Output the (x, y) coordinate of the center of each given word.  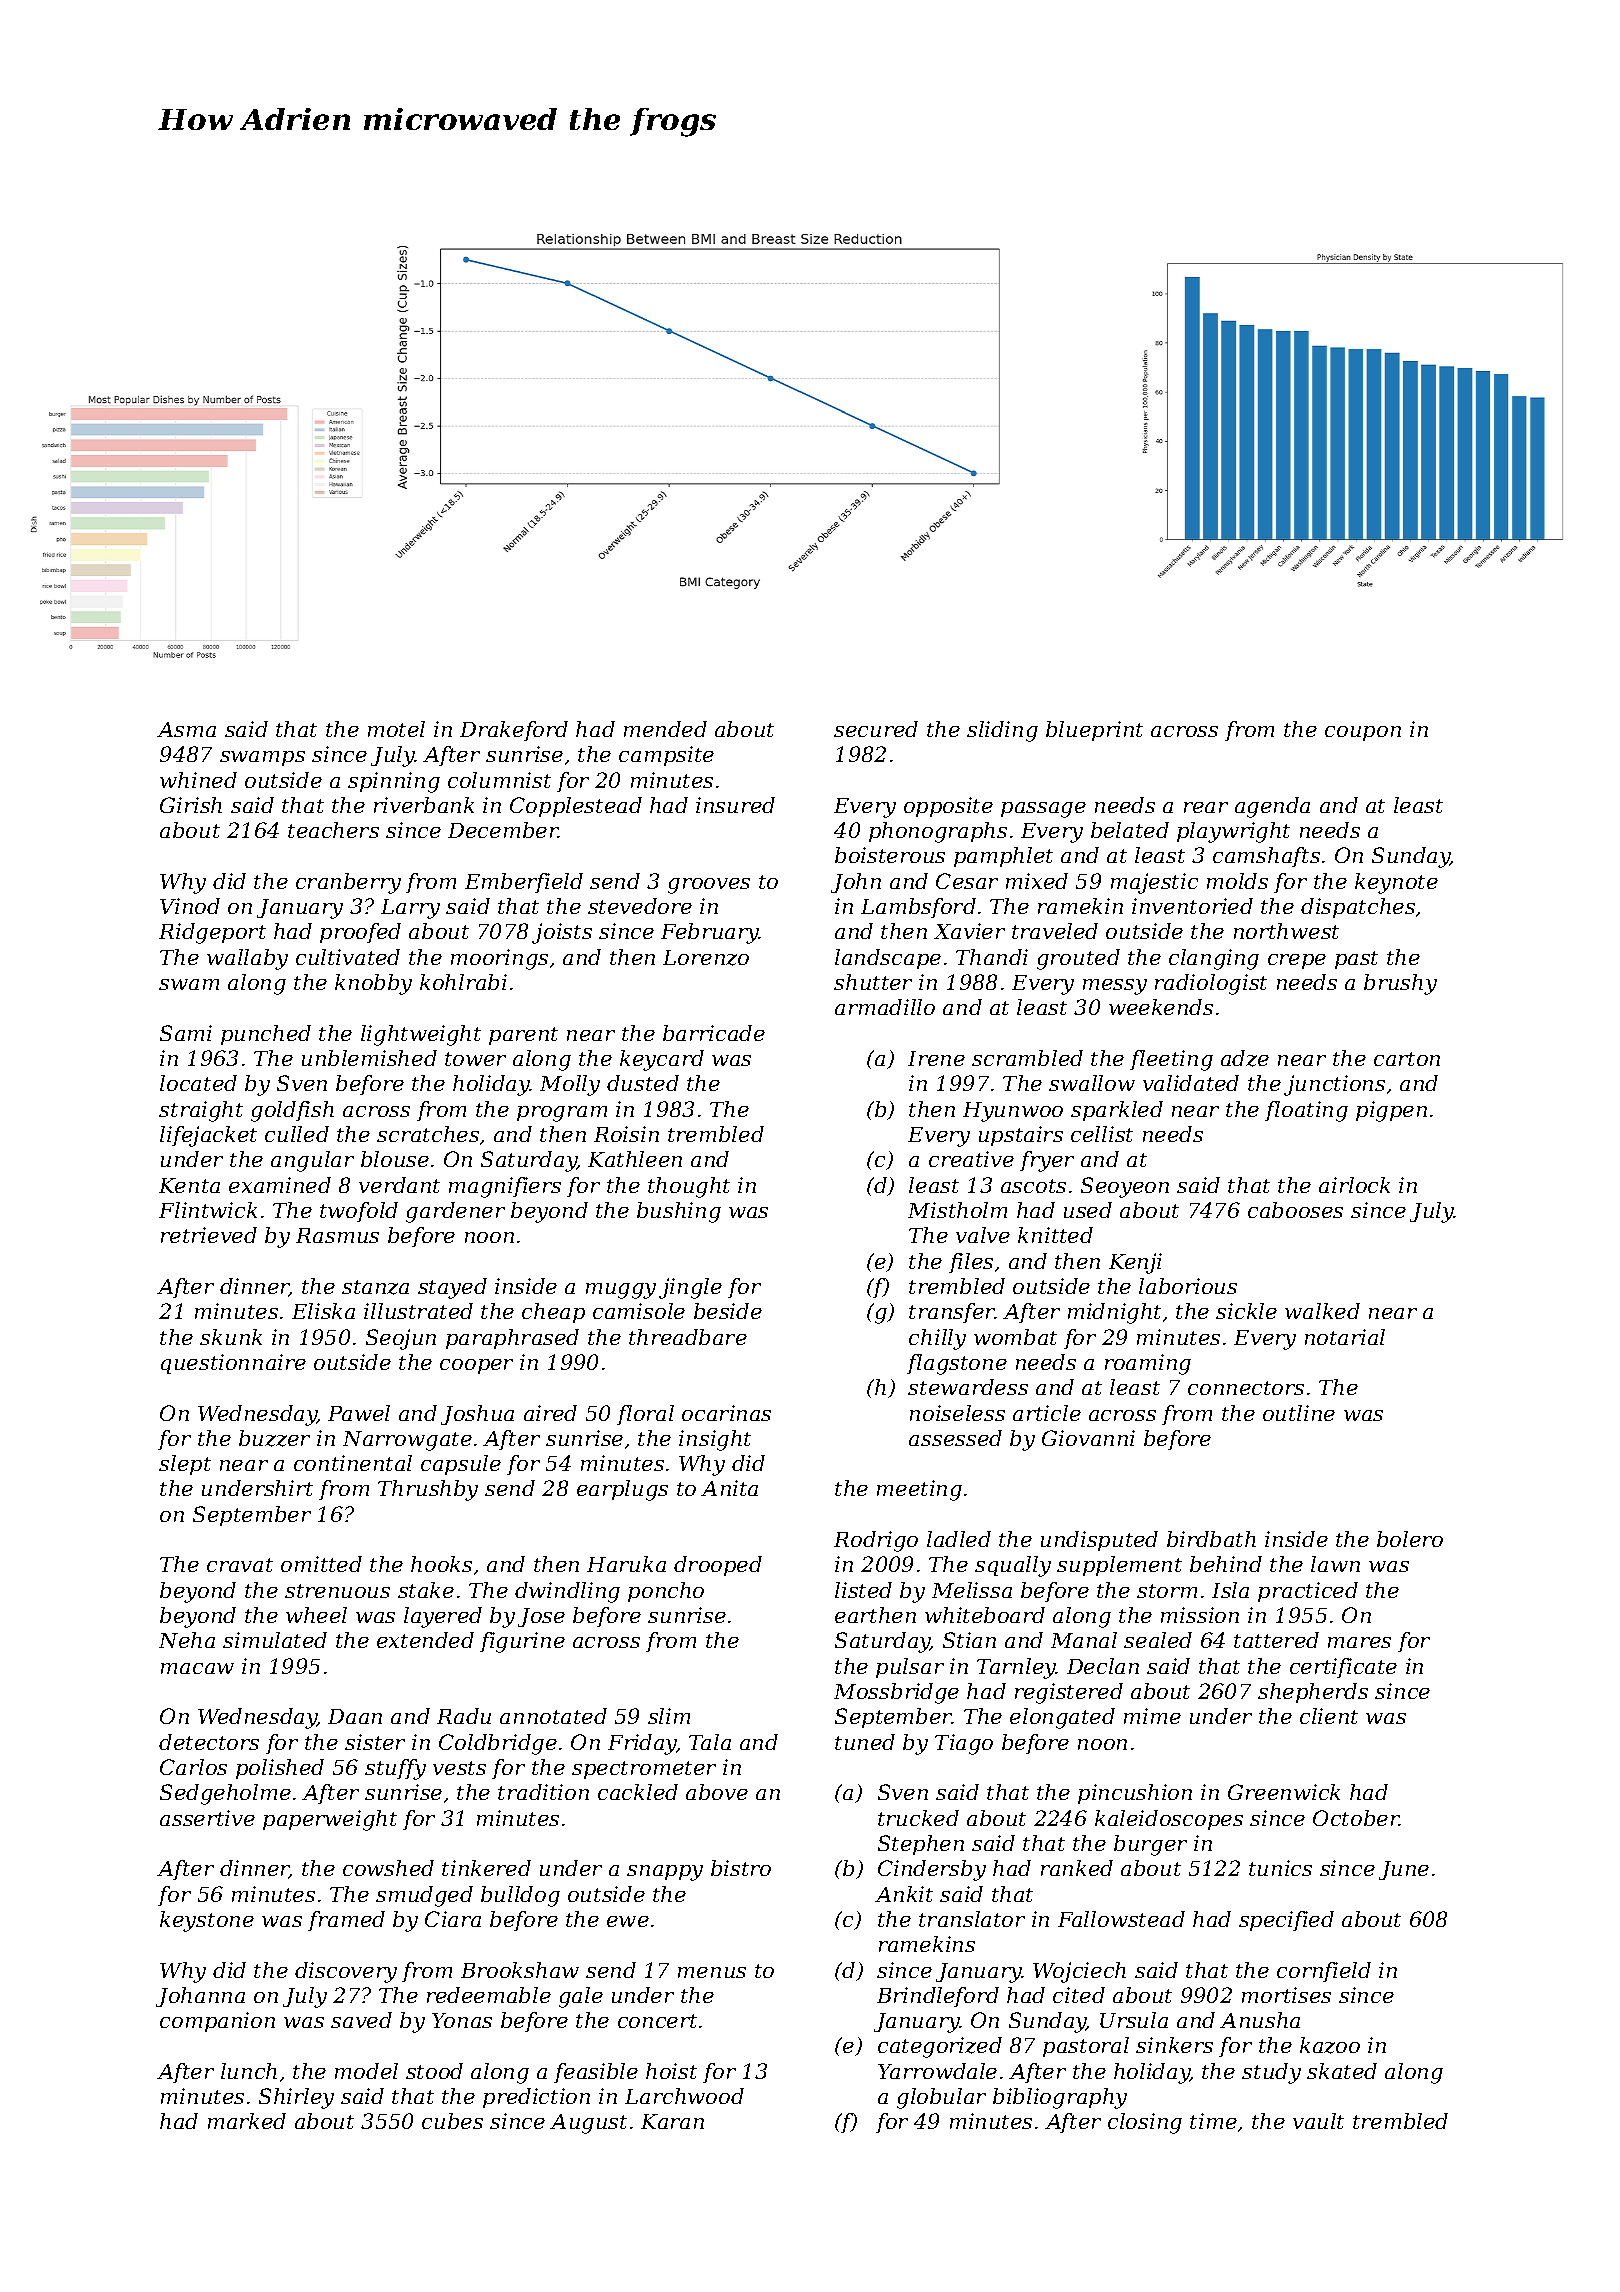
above (717, 1792)
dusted (643, 1083)
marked (247, 2121)
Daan (355, 1716)
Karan (672, 2121)
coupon (1363, 733)
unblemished (369, 1058)
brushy (1400, 984)
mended (665, 729)
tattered (1276, 1640)
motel (396, 729)
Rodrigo (876, 1541)
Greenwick (1284, 1792)
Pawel (359, 1413)
